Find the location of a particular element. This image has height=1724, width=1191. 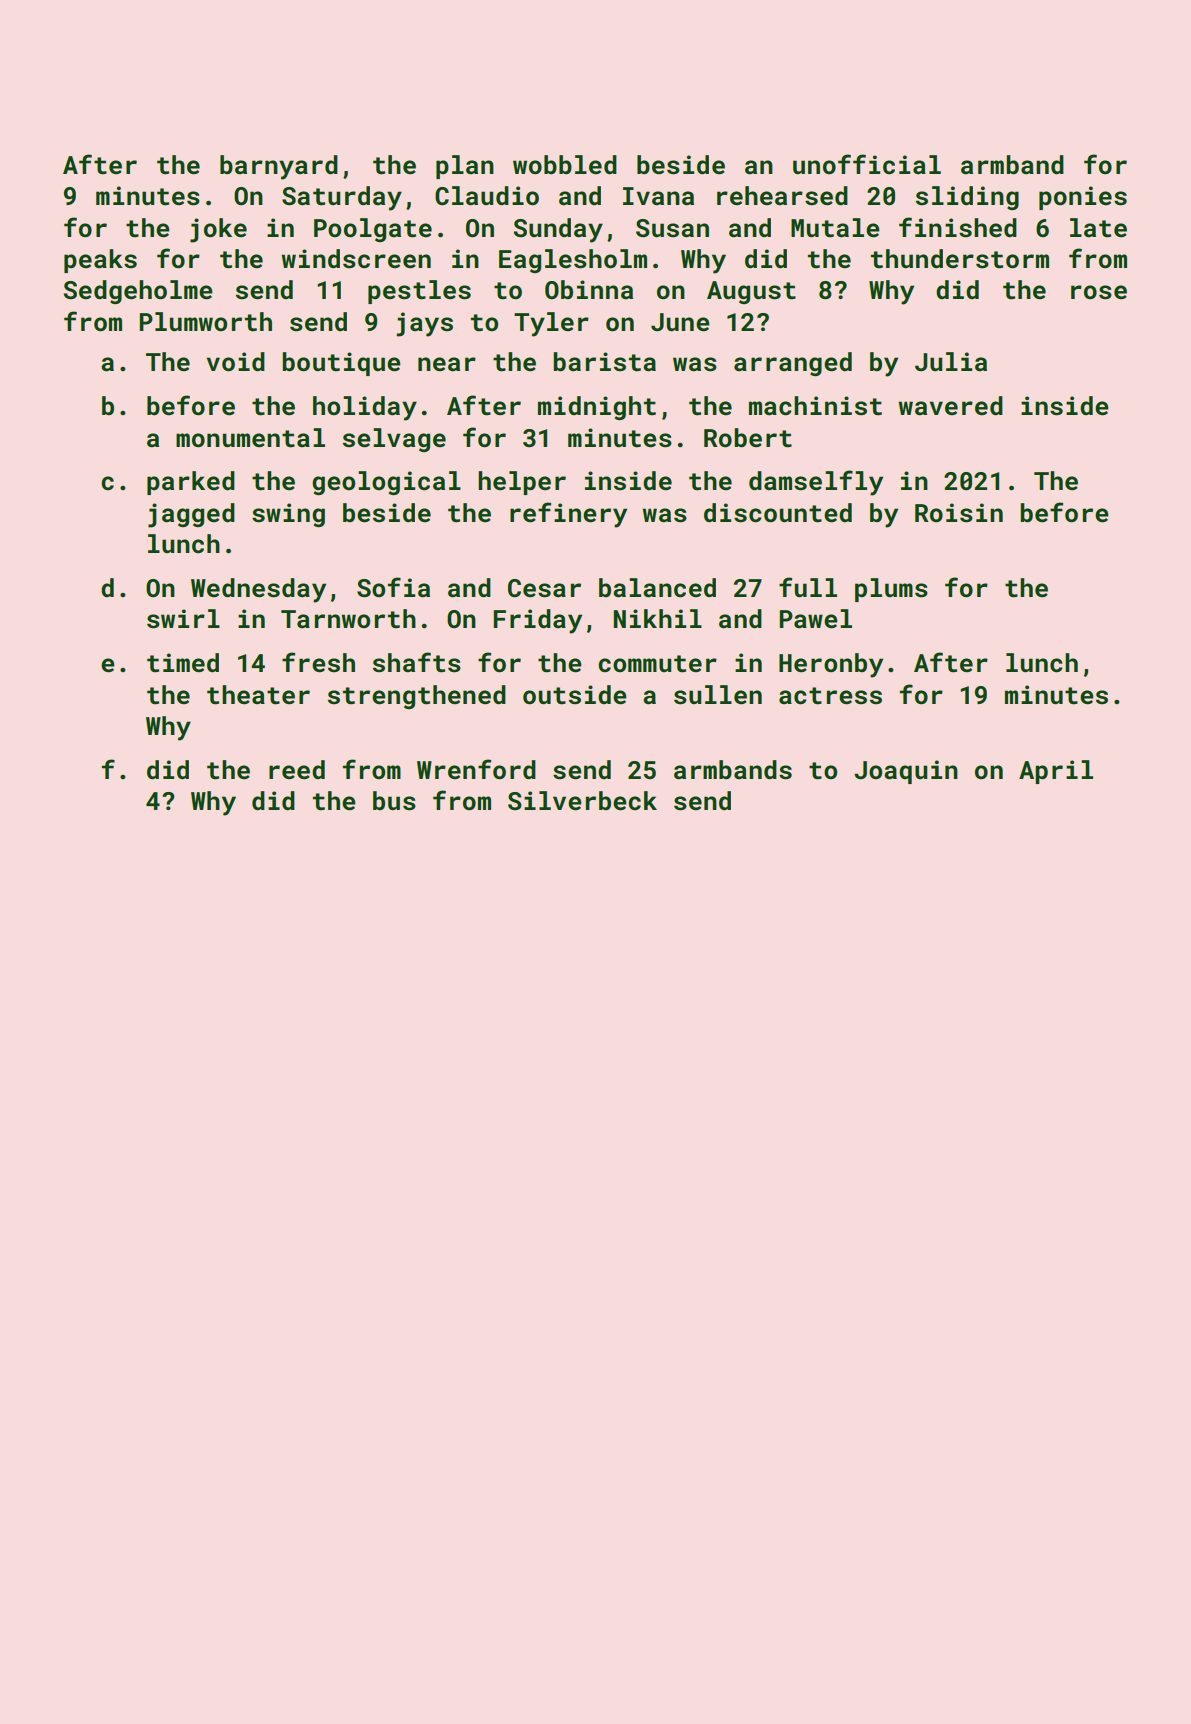

reed is located at coordinates (297, 770).
